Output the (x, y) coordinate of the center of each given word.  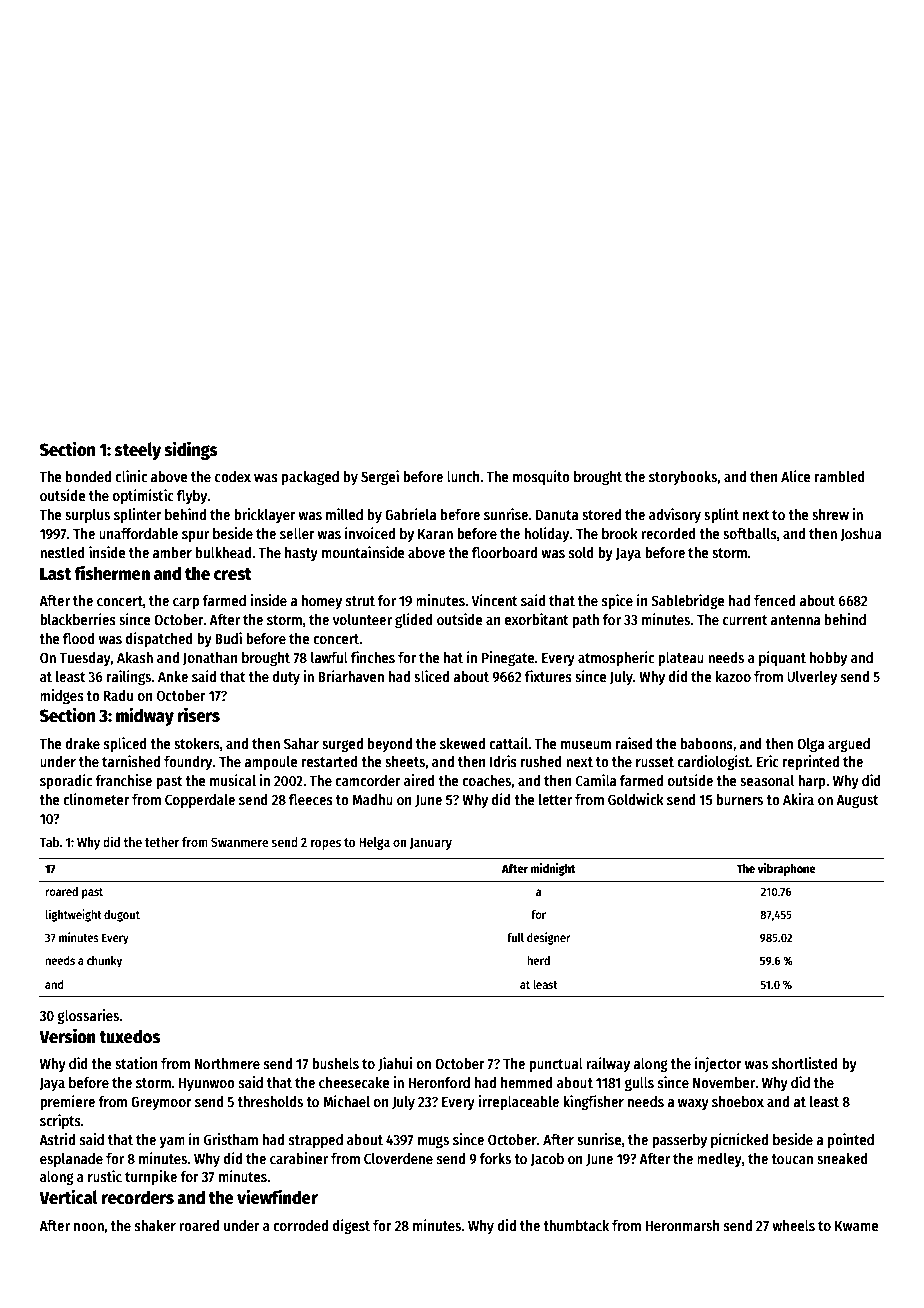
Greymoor (161, 1103)
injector (718, 1064)
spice (617, 601)
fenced (774, 600)
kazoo (733, 676)
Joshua (860, 534)
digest (351, 1226)
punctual (556, 1065)
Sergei (380, 477)
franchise (123, 780)
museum (586, 745)
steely (138, 451)
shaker (155, 1225)
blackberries (78, 619)
